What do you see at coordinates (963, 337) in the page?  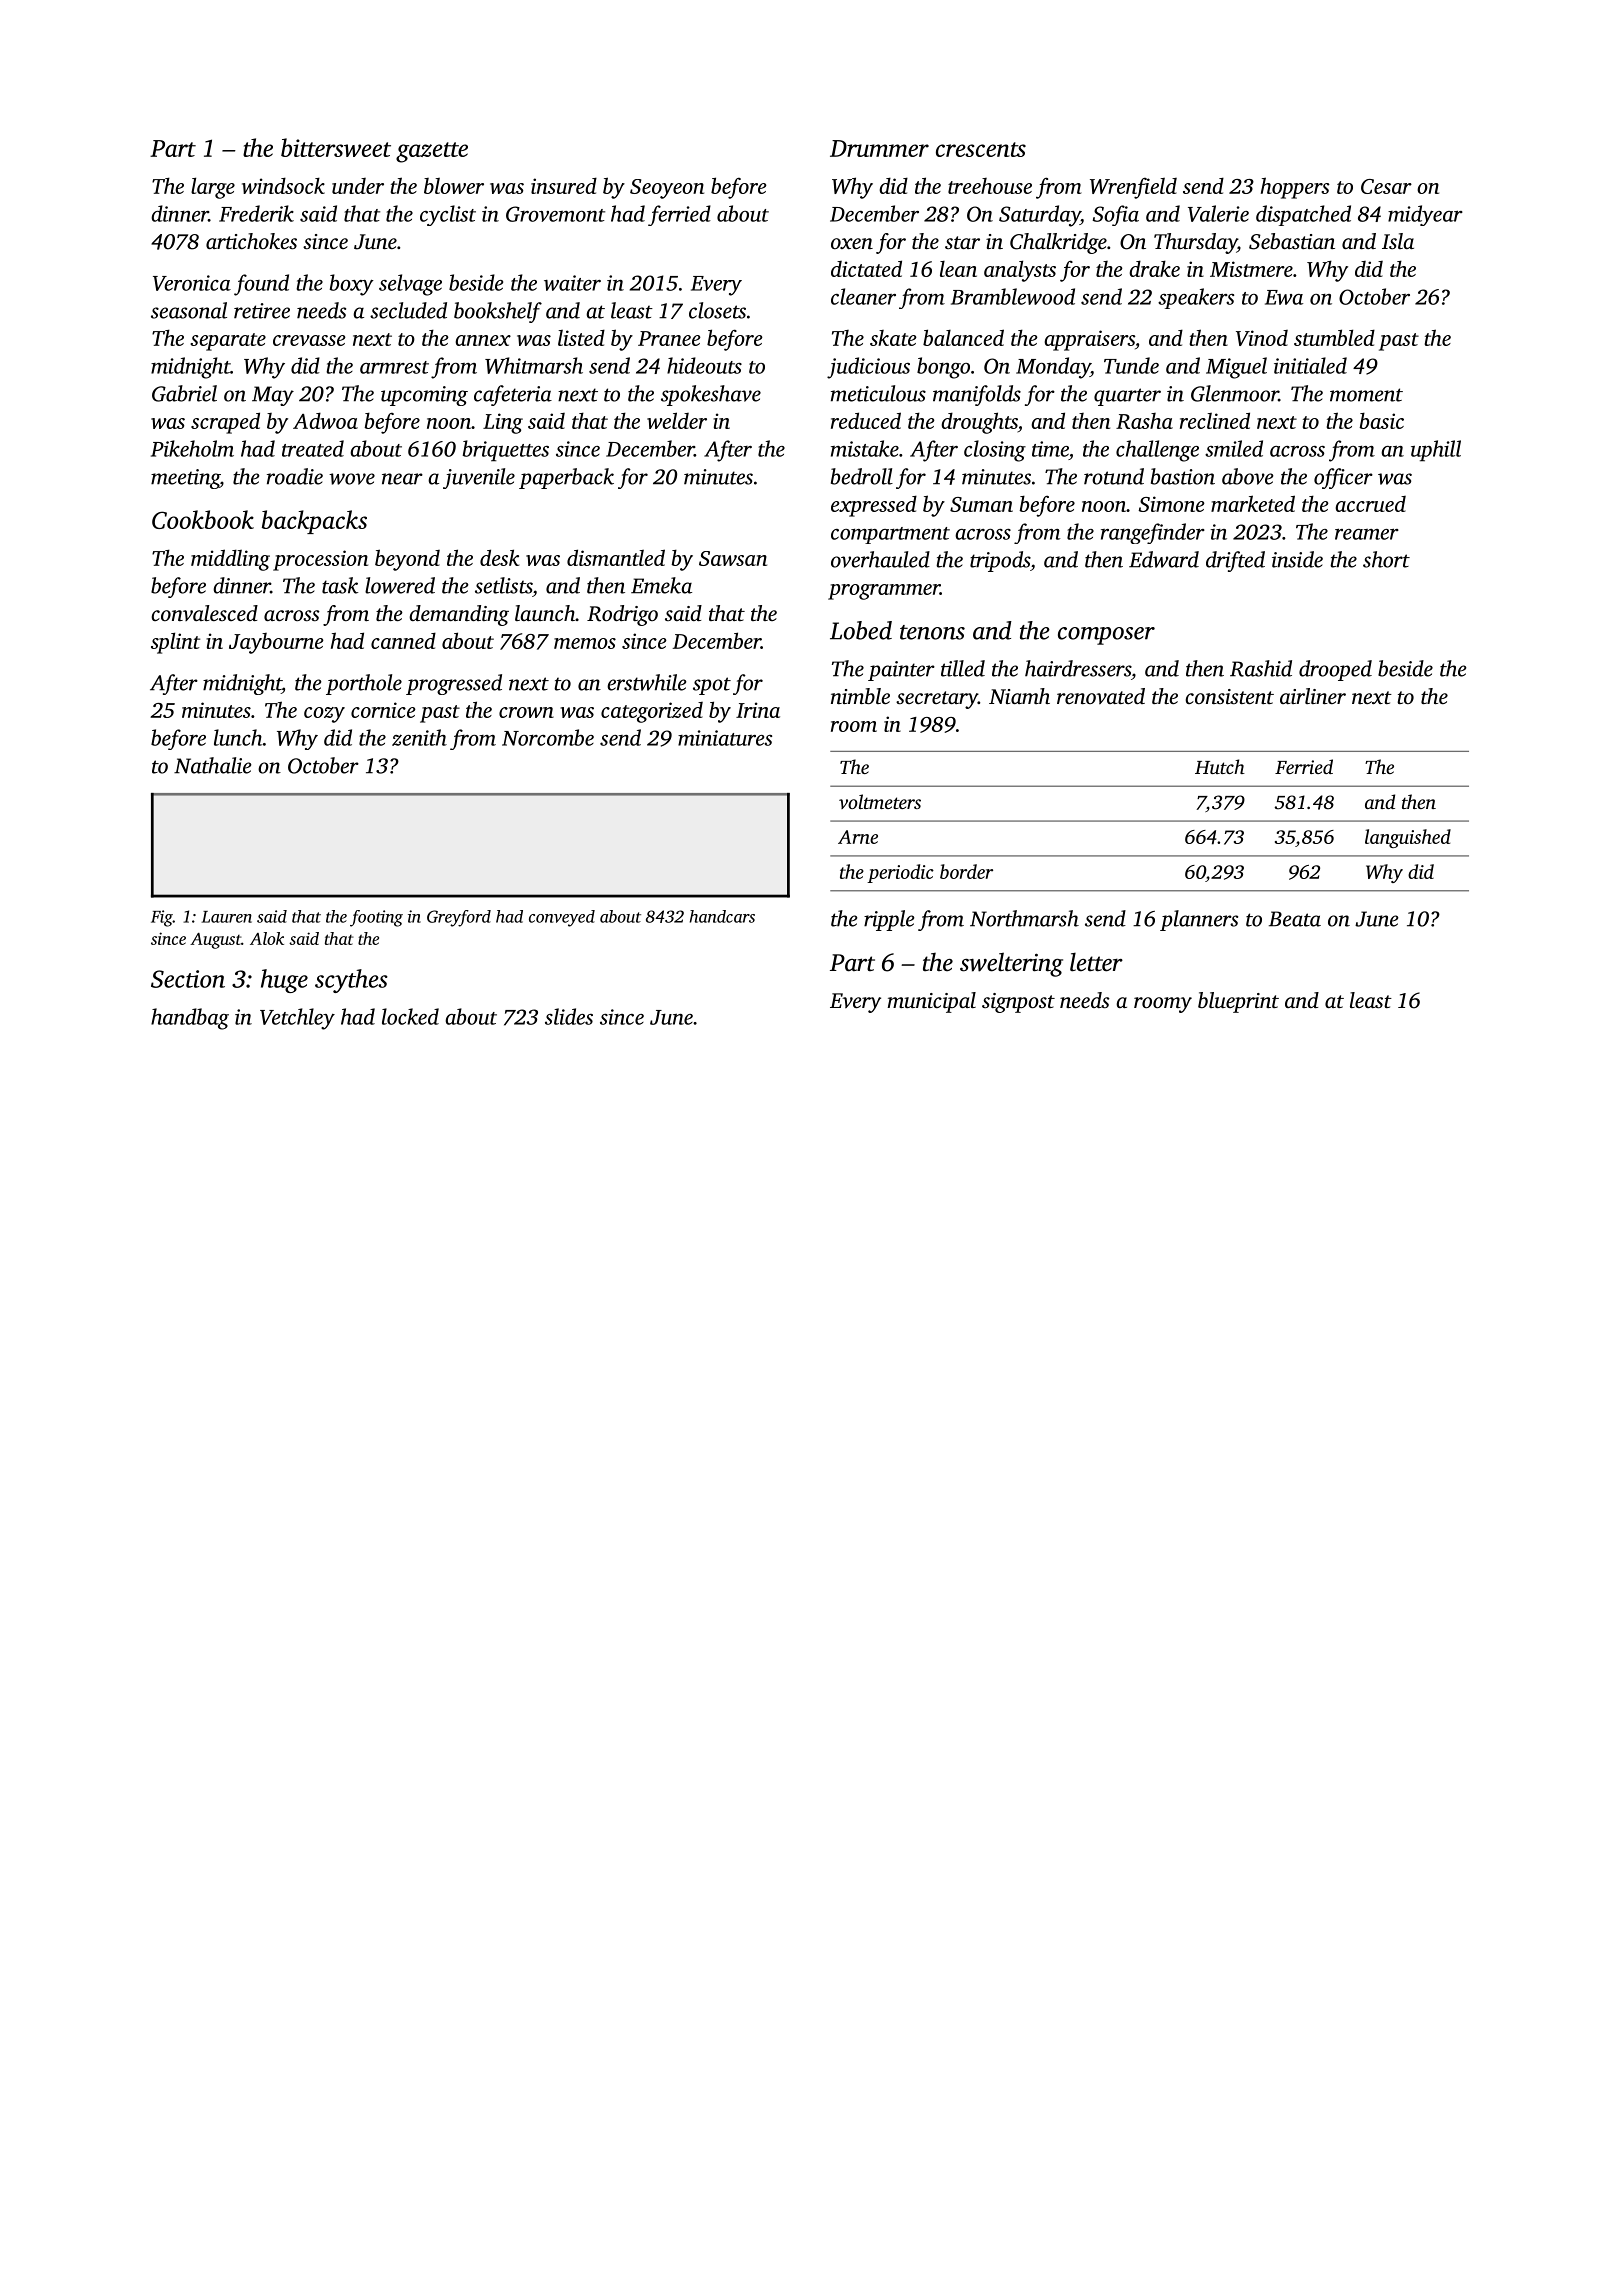 I see `balanced` at bounding box center [963, 337].
